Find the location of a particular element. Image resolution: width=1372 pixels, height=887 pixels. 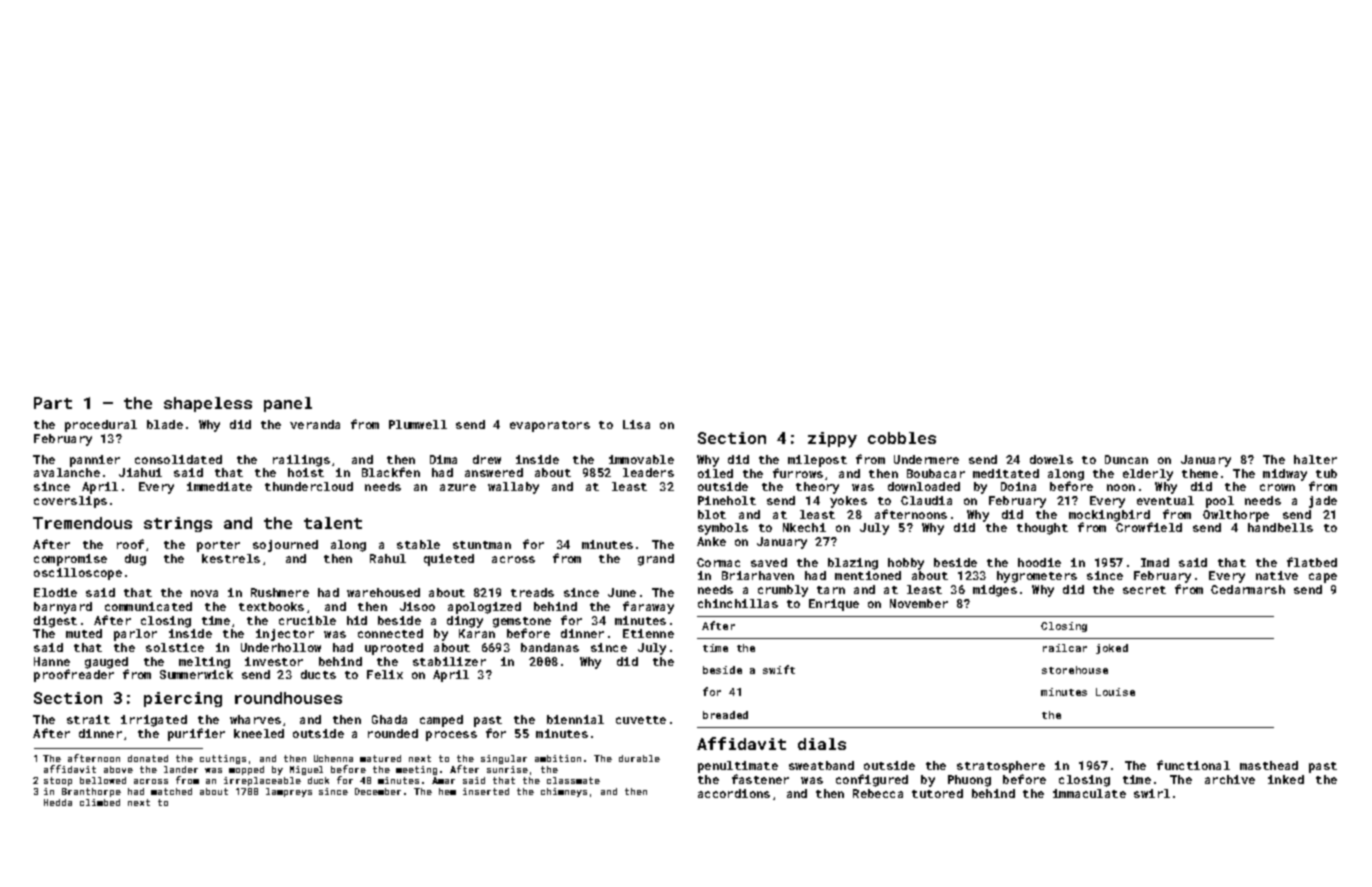

cobbles is located at coordinates (902, 438).
